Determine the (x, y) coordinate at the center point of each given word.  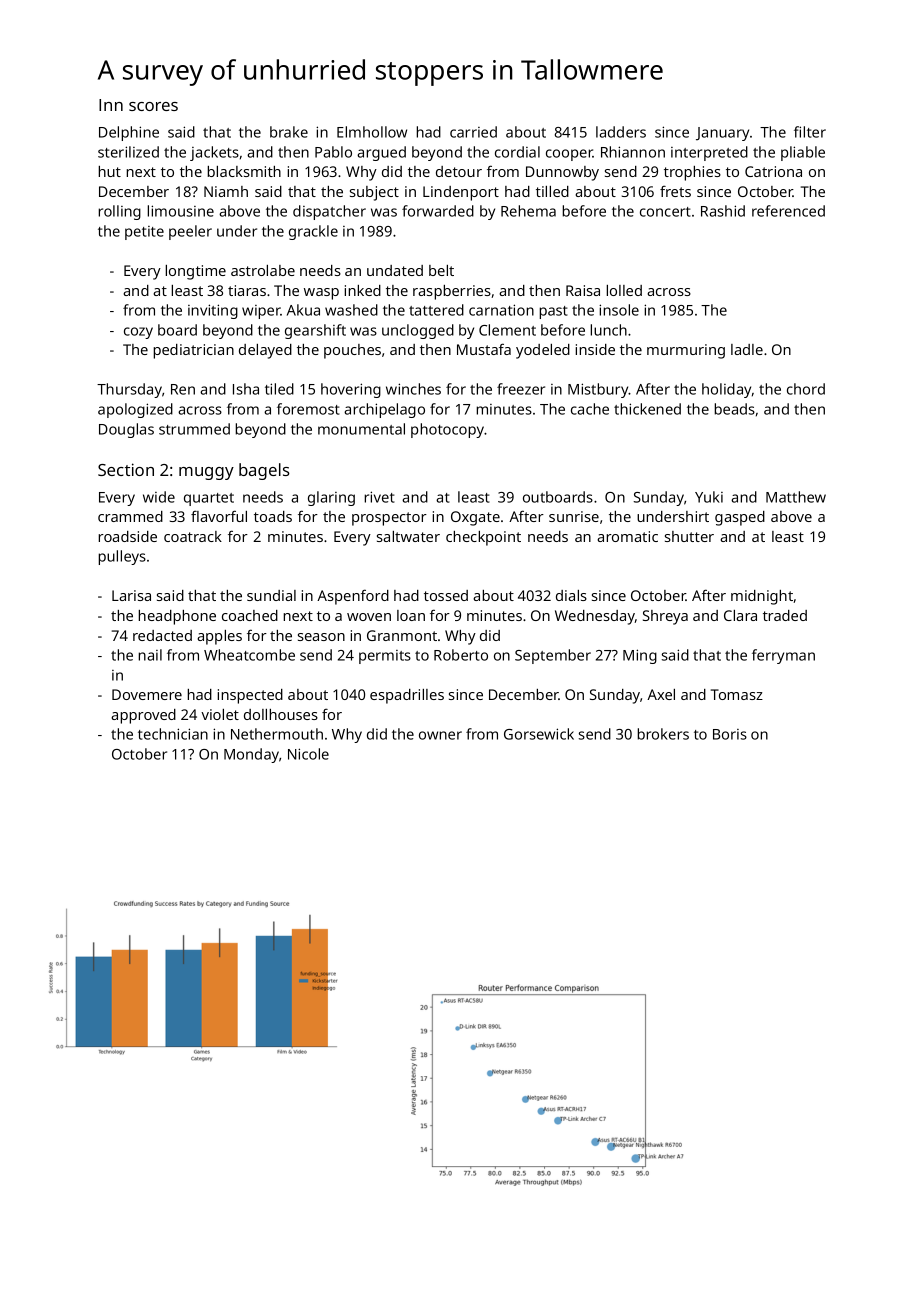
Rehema (528, 211)
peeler (190, 232)
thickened (647, 409)
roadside (127, 536)
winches (413, 389)
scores (153, 106)
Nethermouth (277, 734)
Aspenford (353, 597)
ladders (621, 132)
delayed (265, 351)
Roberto (461, 655)
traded (785, 615)
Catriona (773, 171)
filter (810, 132)
